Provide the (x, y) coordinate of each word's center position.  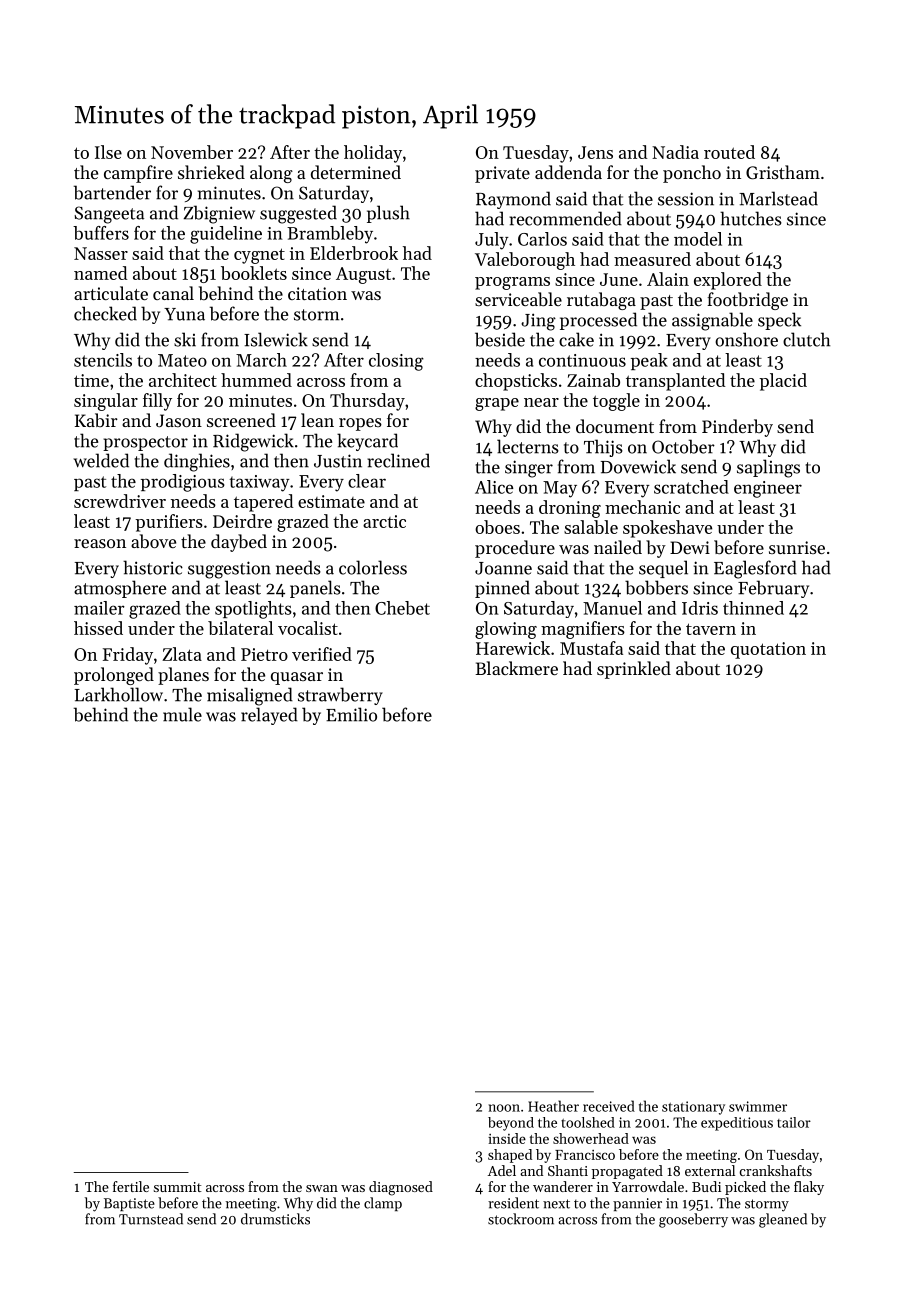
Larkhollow (119, 694)
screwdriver (120, 501)
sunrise (797, 547)
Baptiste (129, 1204)
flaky (809, 1188)
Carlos (542, 239)
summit (178, 1187)
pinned (502, 589)
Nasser (101, 253)
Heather (553, 1106)
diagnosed (401, 1188)
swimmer (758, 1106)
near (541, 402)
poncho (692, 174)
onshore (746, 339)
